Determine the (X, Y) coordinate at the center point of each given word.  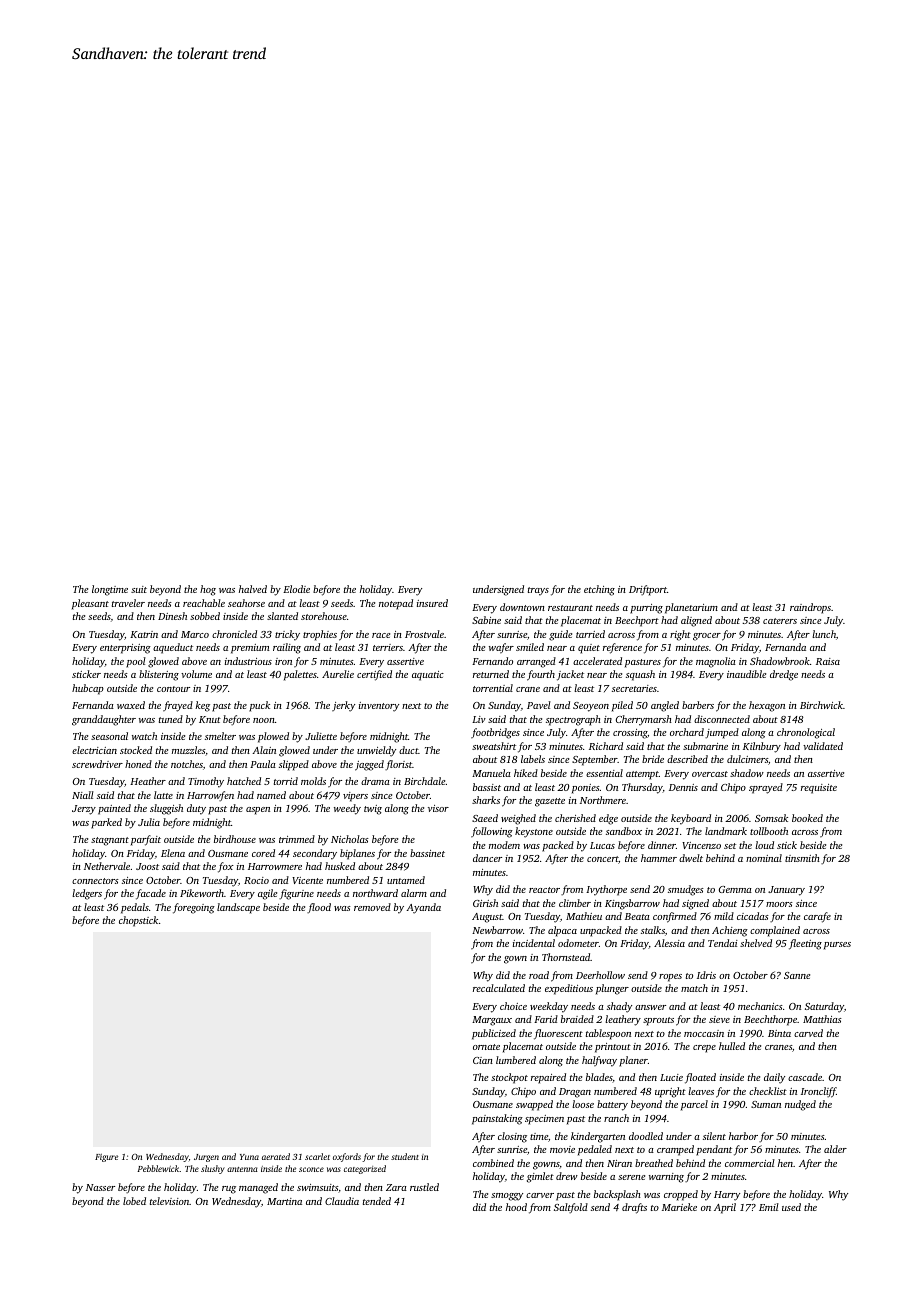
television (170, 1201)
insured (432, 603)
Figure (106, 1158)
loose (583, 1104)
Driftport (648, 590)
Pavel (539, 705)
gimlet (540, 1177)
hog (208, 590)
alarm (414, 893)
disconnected (722, 719)
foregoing (194, 908)
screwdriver (97, 764)
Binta (779, 1033)
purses (837, 946)
